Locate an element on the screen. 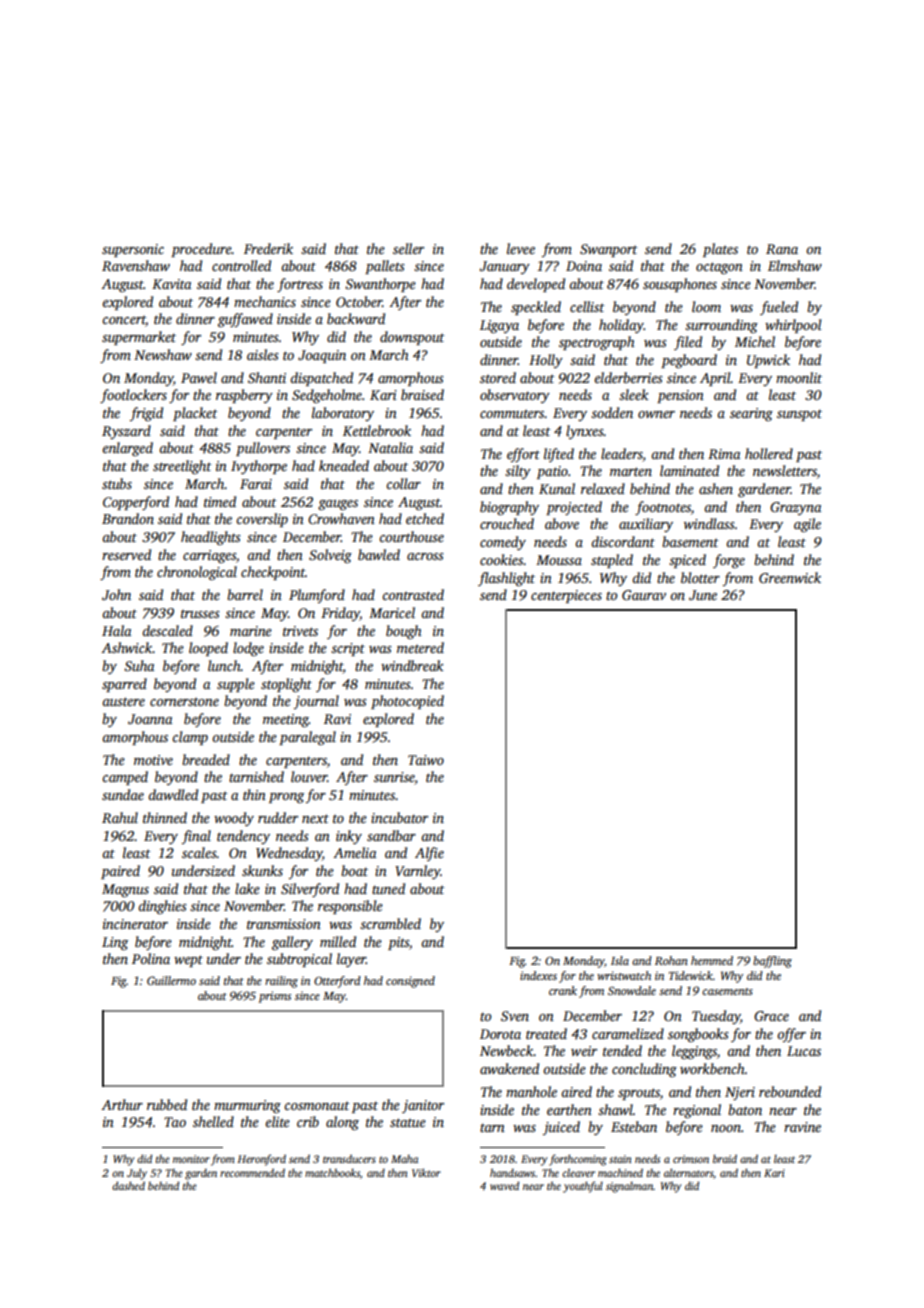 This screenshot has width=924, height=1308. centerpieces is located at coordinates (566, 596).
